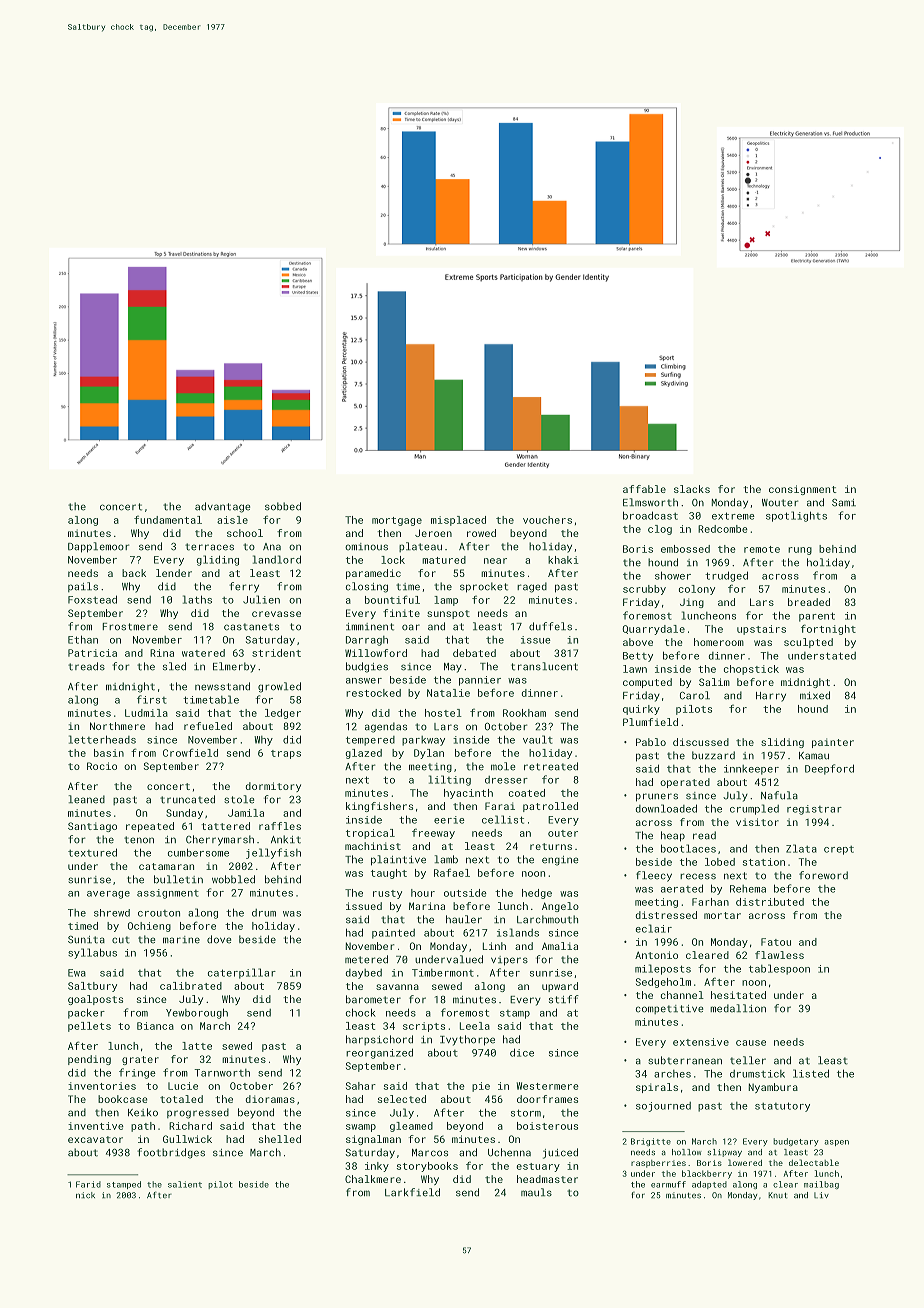 This screenshot has height=1308, width=924. What do you see at coordinates (168, 519) in the screenshot?
I see `fundamental` at bounding box center [168, 519].
